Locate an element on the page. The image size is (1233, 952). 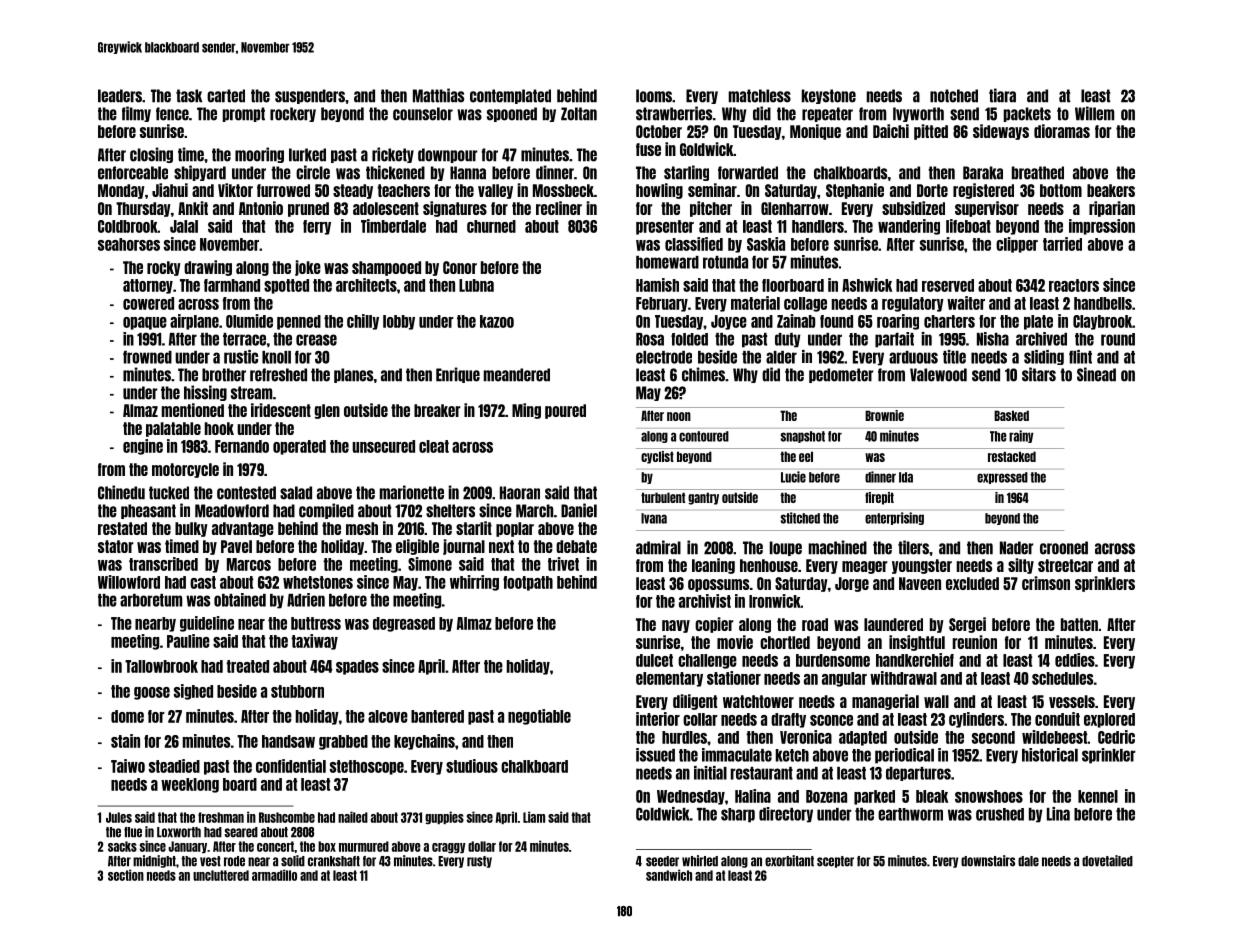
Hanna is located at coordinates (468, 173).
